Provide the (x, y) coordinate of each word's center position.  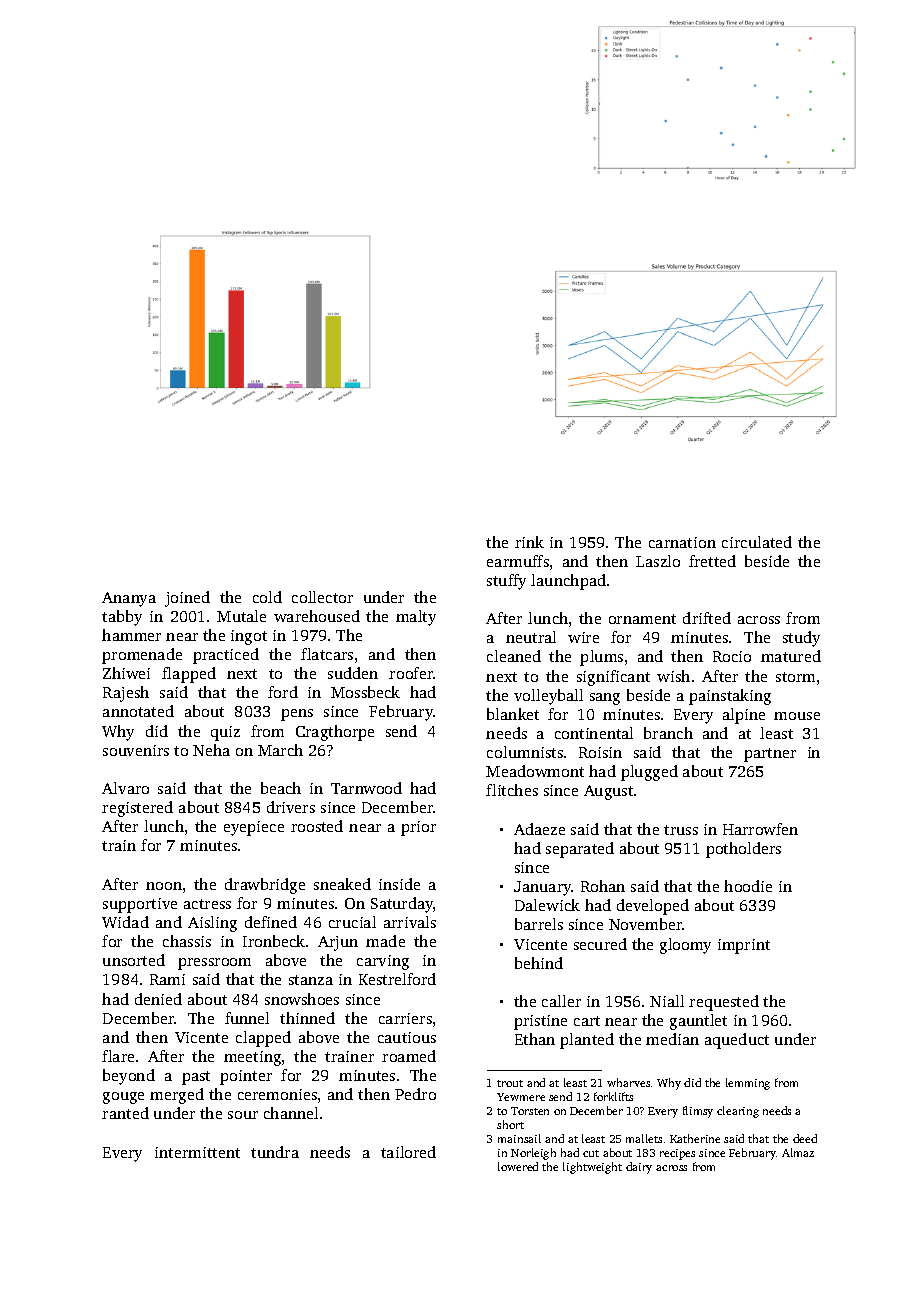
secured (600, 944)
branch (668, 733)
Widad (125, 922)
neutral (531, 637)
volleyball (548, 697)
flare (118, 1056)
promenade (142, 656)
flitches (512, 790)
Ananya (129, 599)
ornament (642, 619)
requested (724, 1003)
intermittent (197, 1152)
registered (137, 809)
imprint (744, 946)
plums (601, 658)
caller (561, 1001)
